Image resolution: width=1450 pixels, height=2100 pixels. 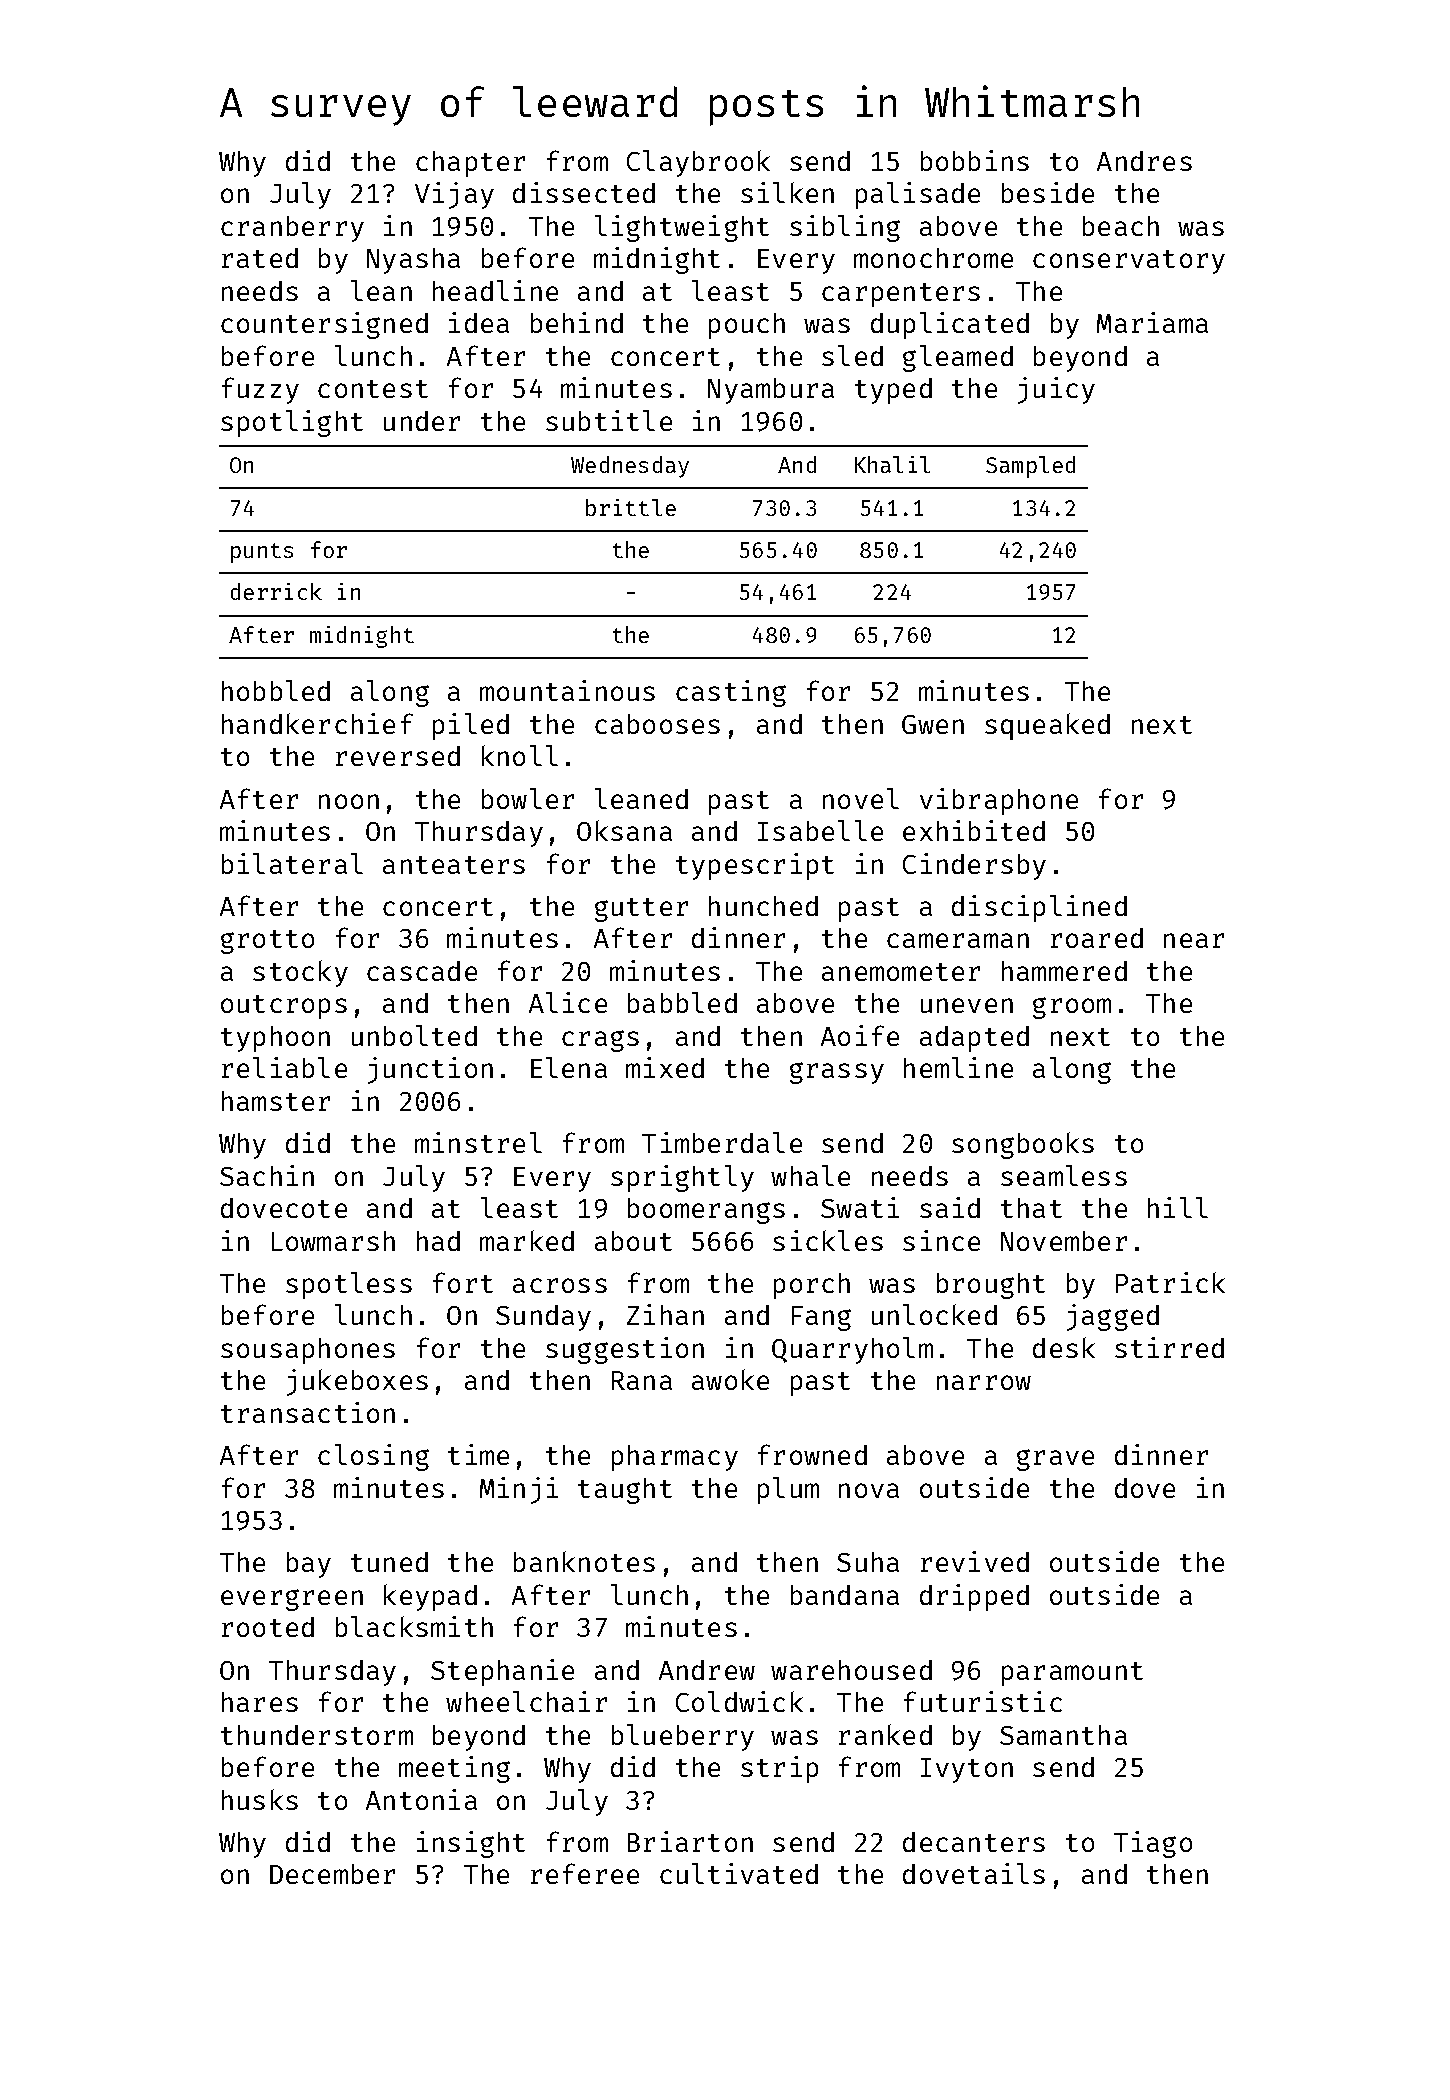 I want to click on reversed, so click(x=398, y=756).
